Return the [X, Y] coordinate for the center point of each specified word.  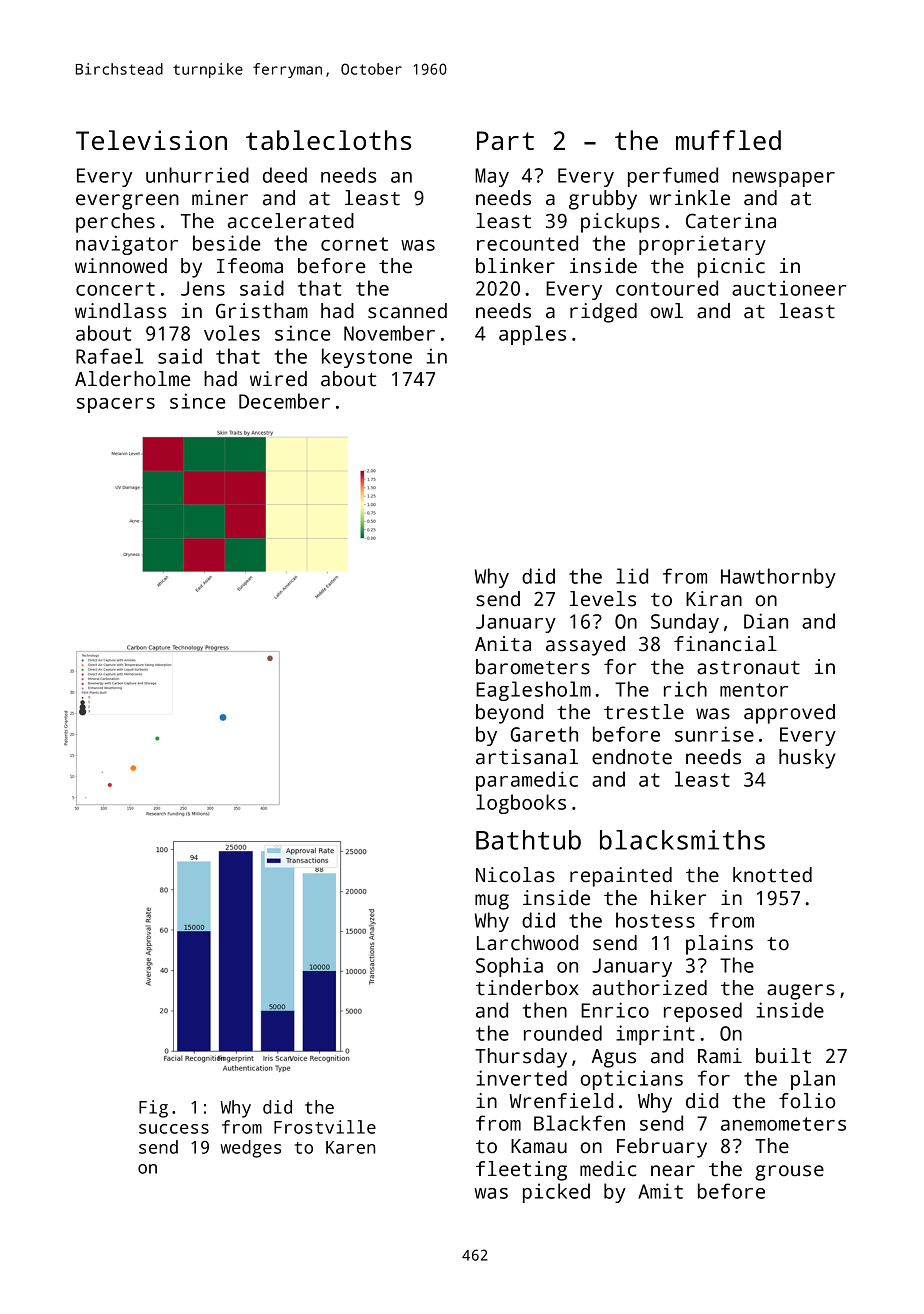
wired [278, 379]
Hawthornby [778, 578]
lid [632, 576]
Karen [350, 1147]
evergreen [127, 202]
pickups [620, 223]
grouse [789, 1173]
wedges [251, 1149]
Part [505, 140]
